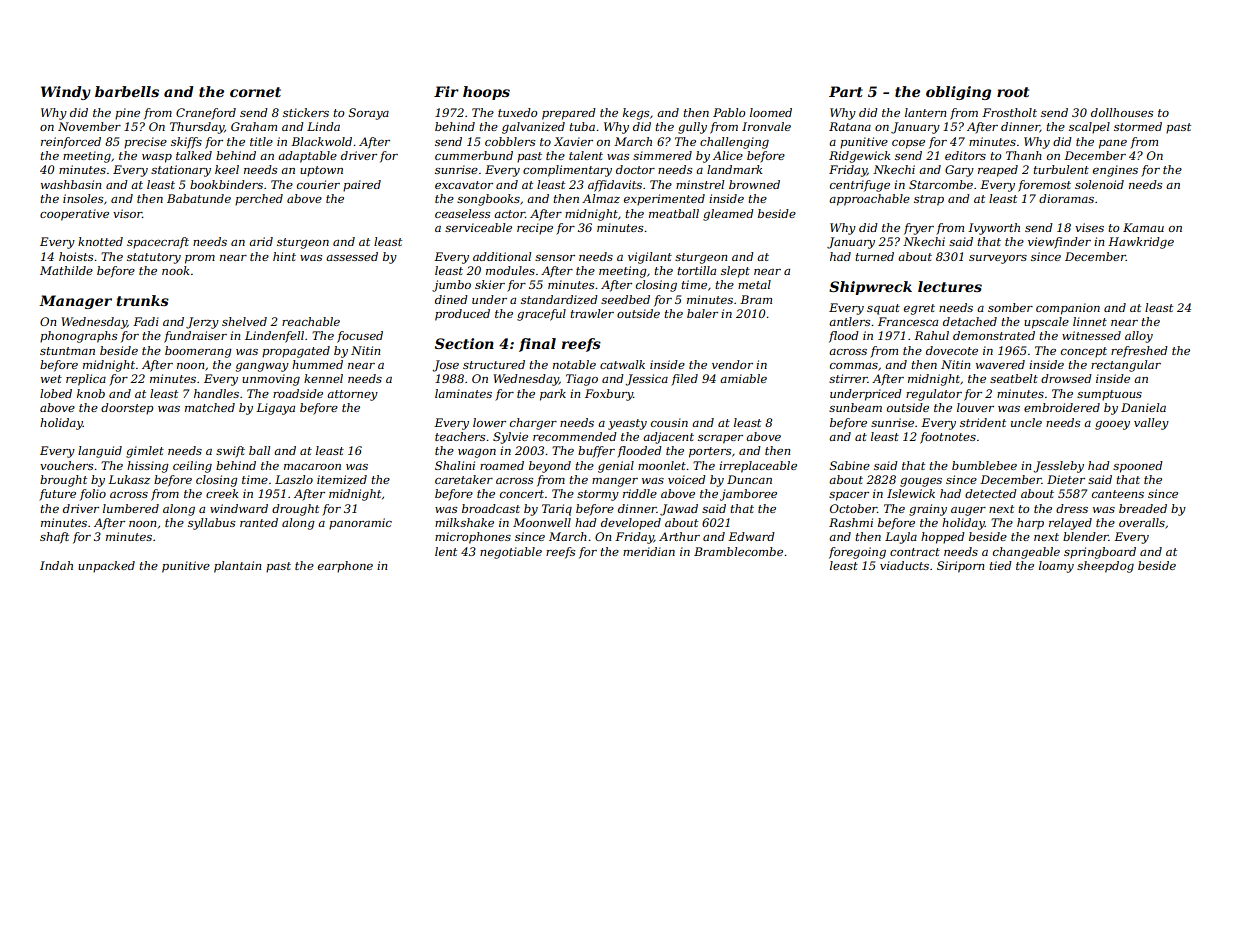  I want to click on plantain, so click(237, 567).
